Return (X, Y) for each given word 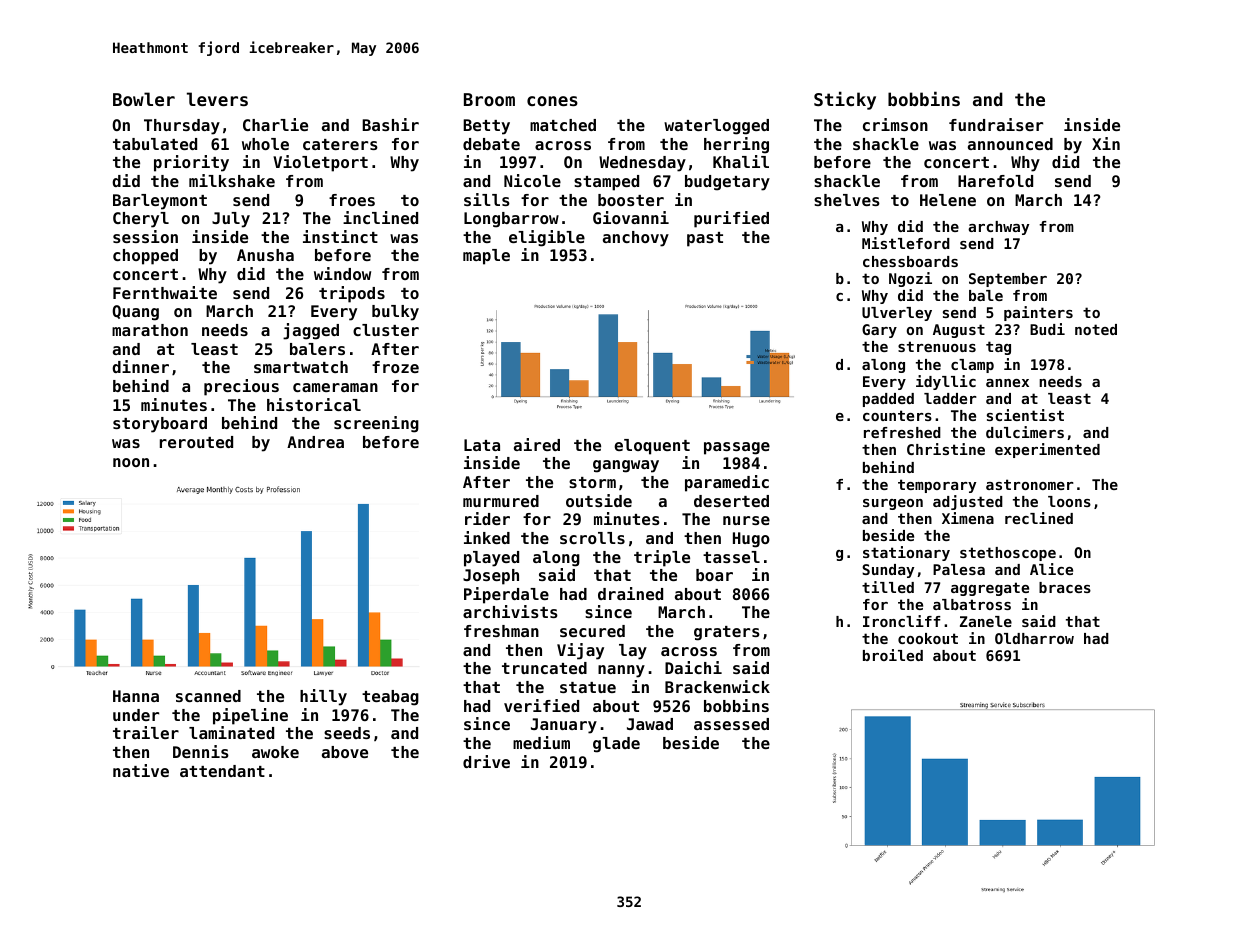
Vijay (580, 651)
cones (552, 101)
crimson (895, 124)
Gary (879, 331)
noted (1096, 329)
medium (541, 742)
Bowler (144, 99)
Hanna (136, 696)
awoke (275, 752)
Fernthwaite (165, 292)
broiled (893, 655)
